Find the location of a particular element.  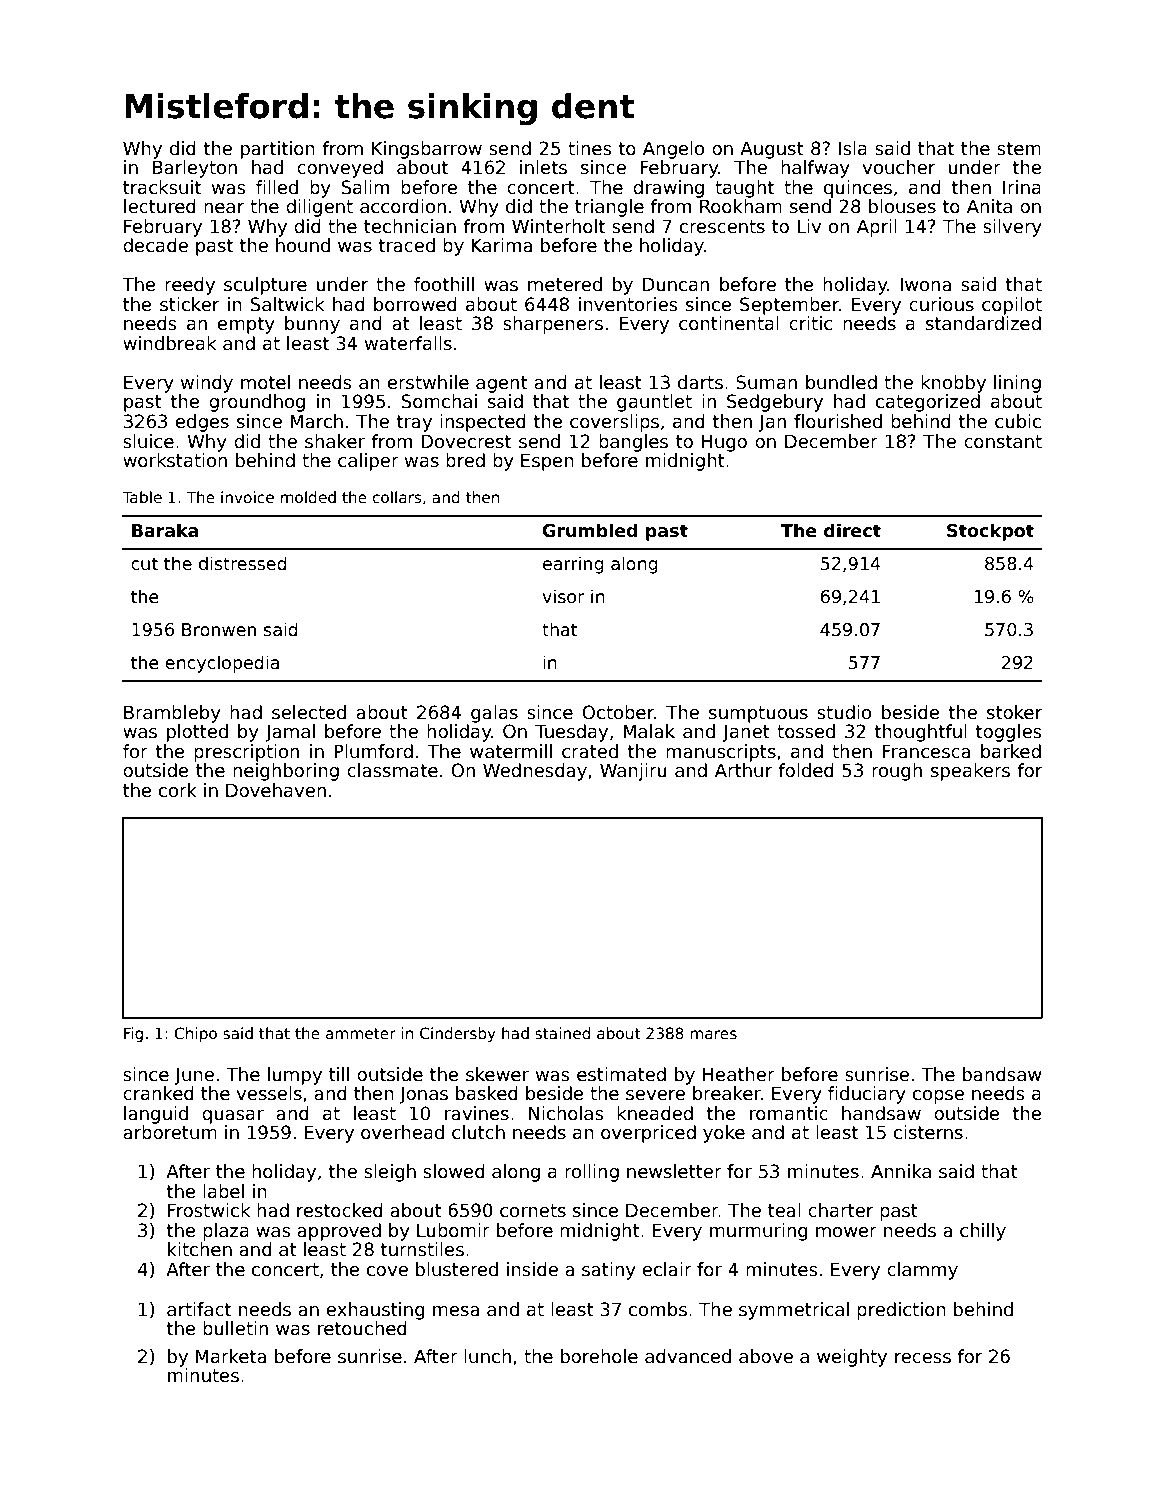

copse is located at coordinates (938, 1097).
